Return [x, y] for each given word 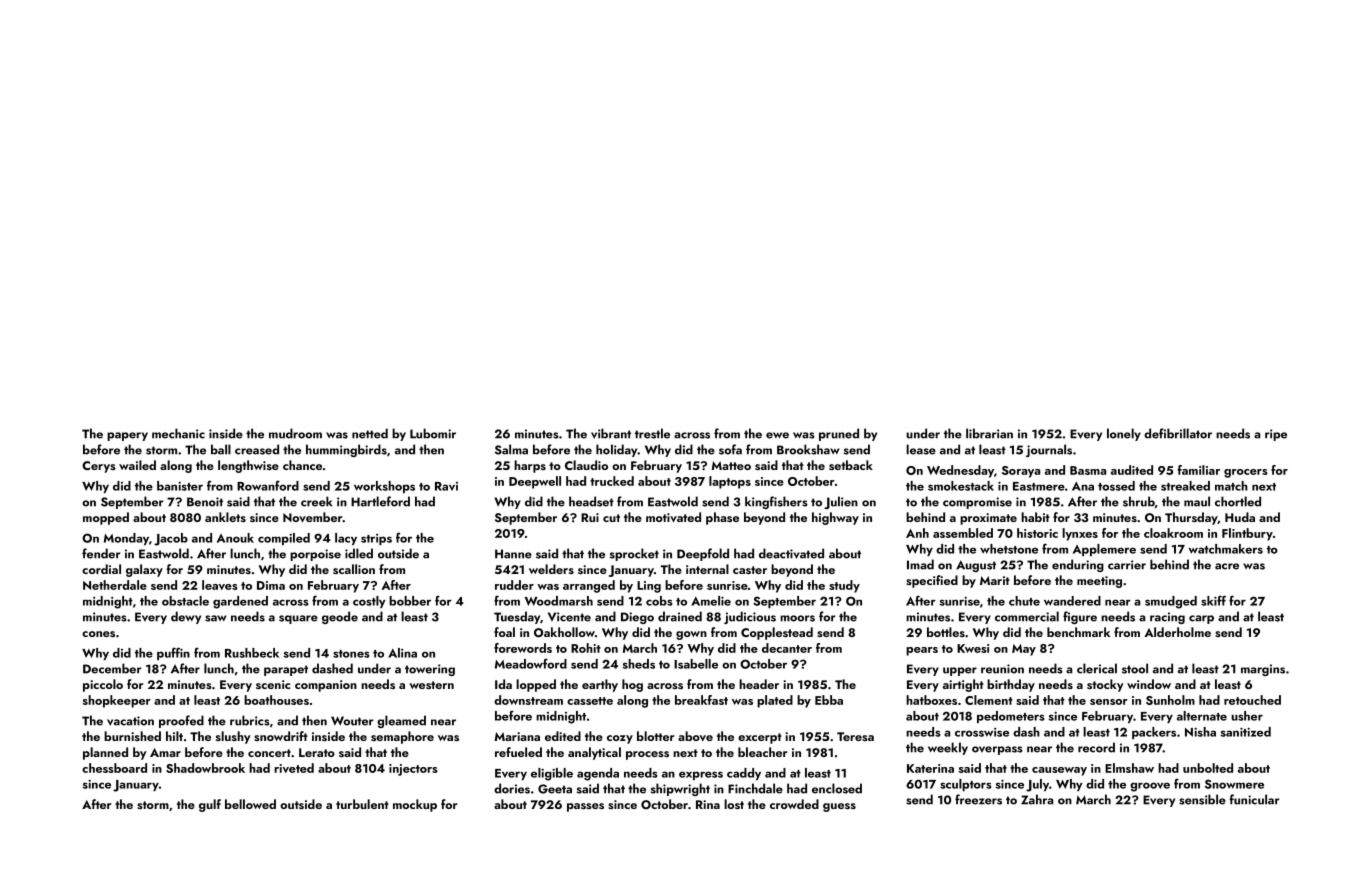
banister [180, 486]
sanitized [1245, 732]
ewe [777, 435]
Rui [590, 517]
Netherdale [115, 585]
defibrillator [1178, 433]
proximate [988, 519]
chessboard [114, 768]
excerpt [760, 738]
